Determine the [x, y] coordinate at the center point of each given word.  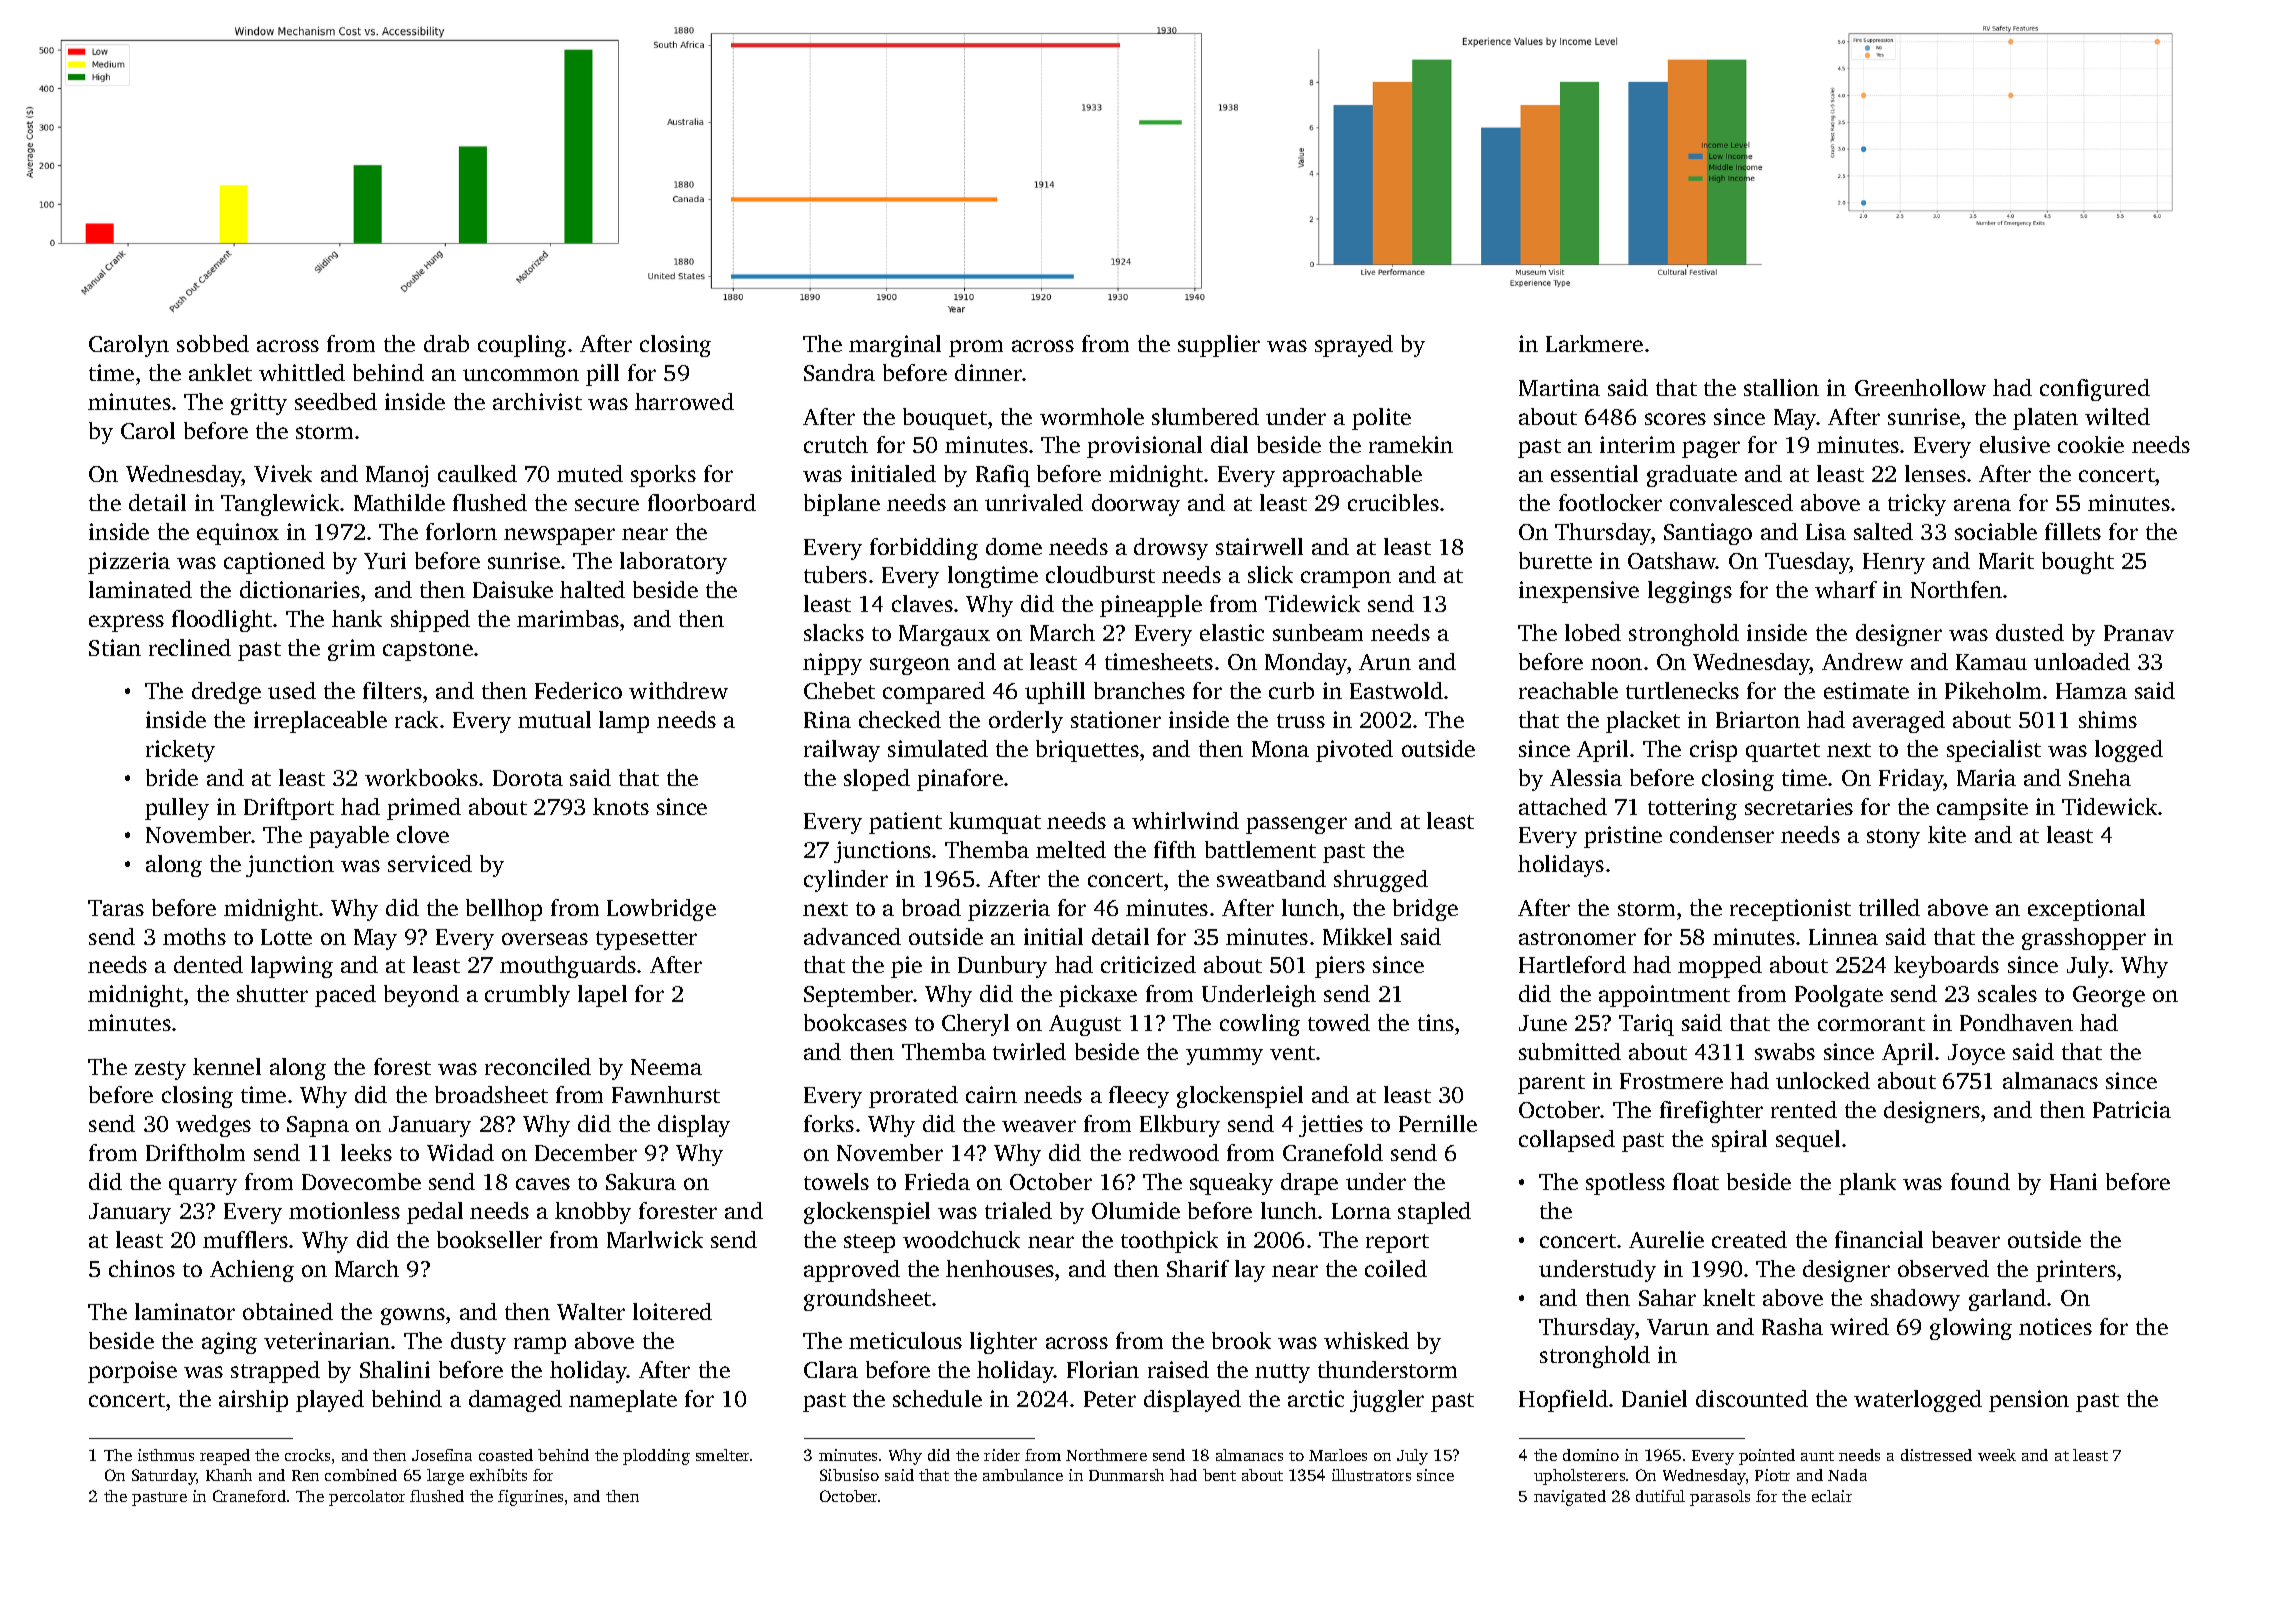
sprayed [1354, 346]
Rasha [1792, 1326]
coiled [1396, 1268]
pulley [177, 809]
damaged [515, 1401]
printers [2076, 1271]
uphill [1055, 693]
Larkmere [1594, 343]
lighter [1003, 1343]
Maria [1986, 777]
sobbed [213, 343]
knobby [593, 1213]
